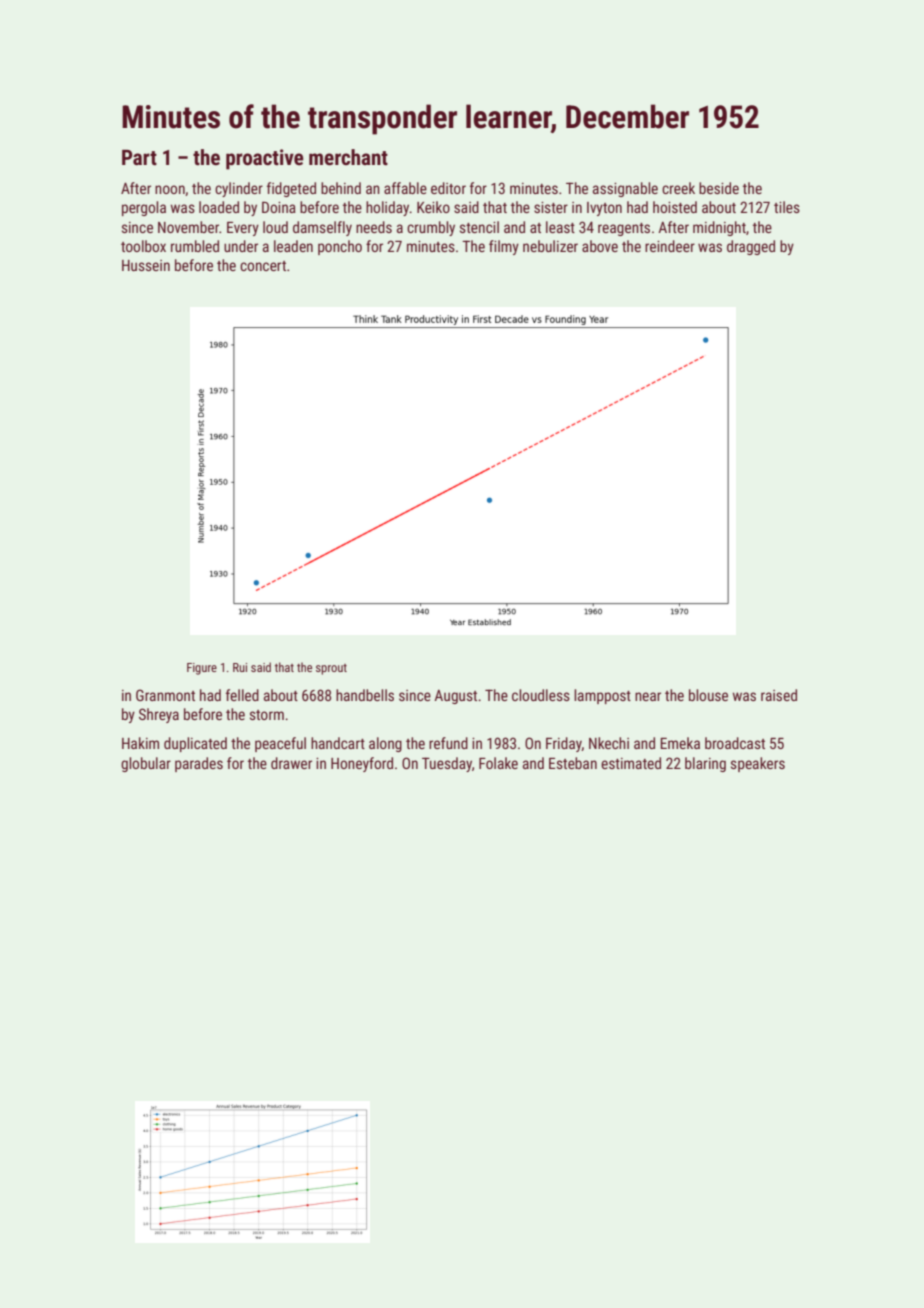 This image has width=924, height=1308. I want to click on affable, so click(405, 188).
